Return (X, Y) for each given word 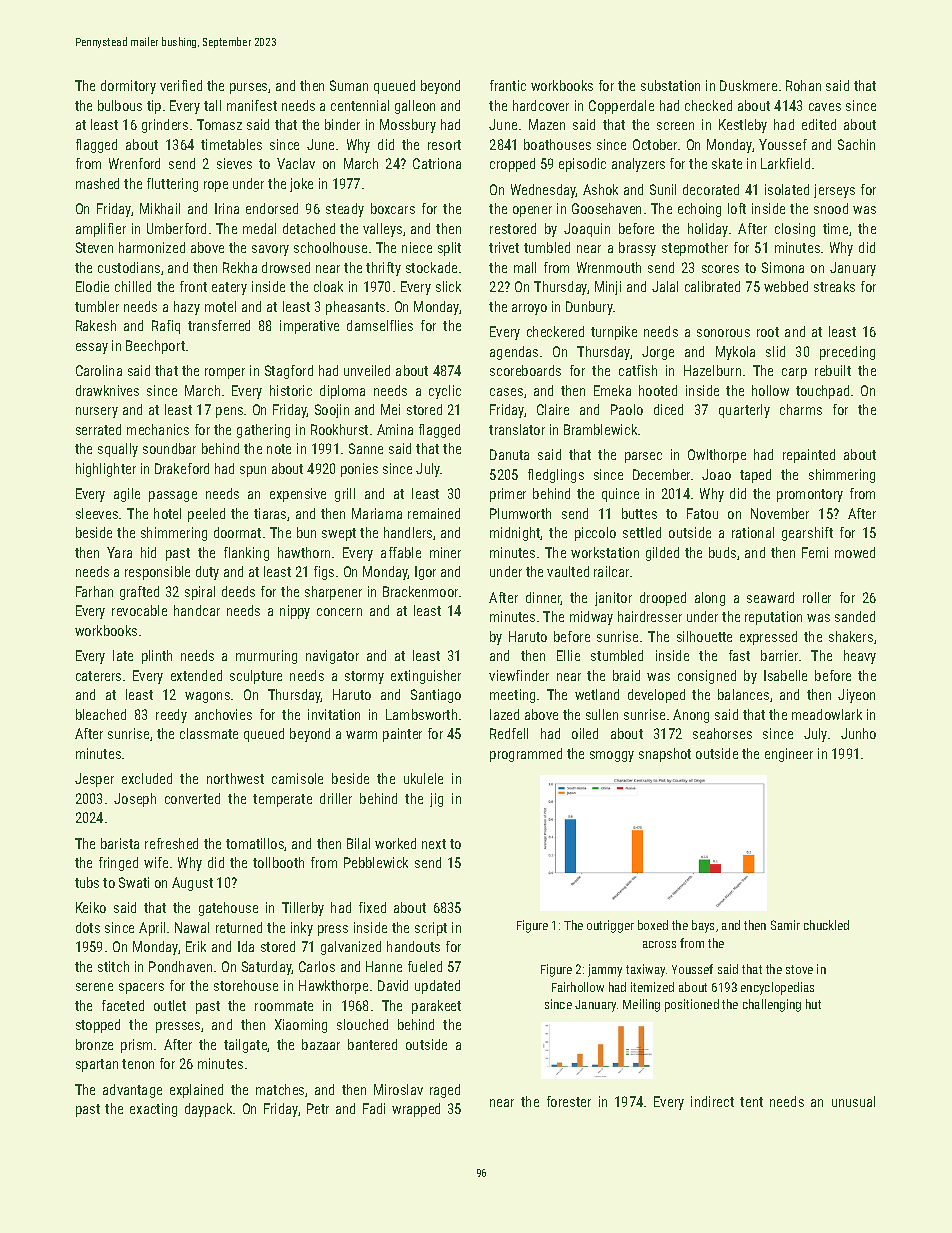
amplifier (101, 230)
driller (336, 798)
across (659, 944)
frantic (508, 85)
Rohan (803, 85)
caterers (98, 676)
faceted (123, 1005)
